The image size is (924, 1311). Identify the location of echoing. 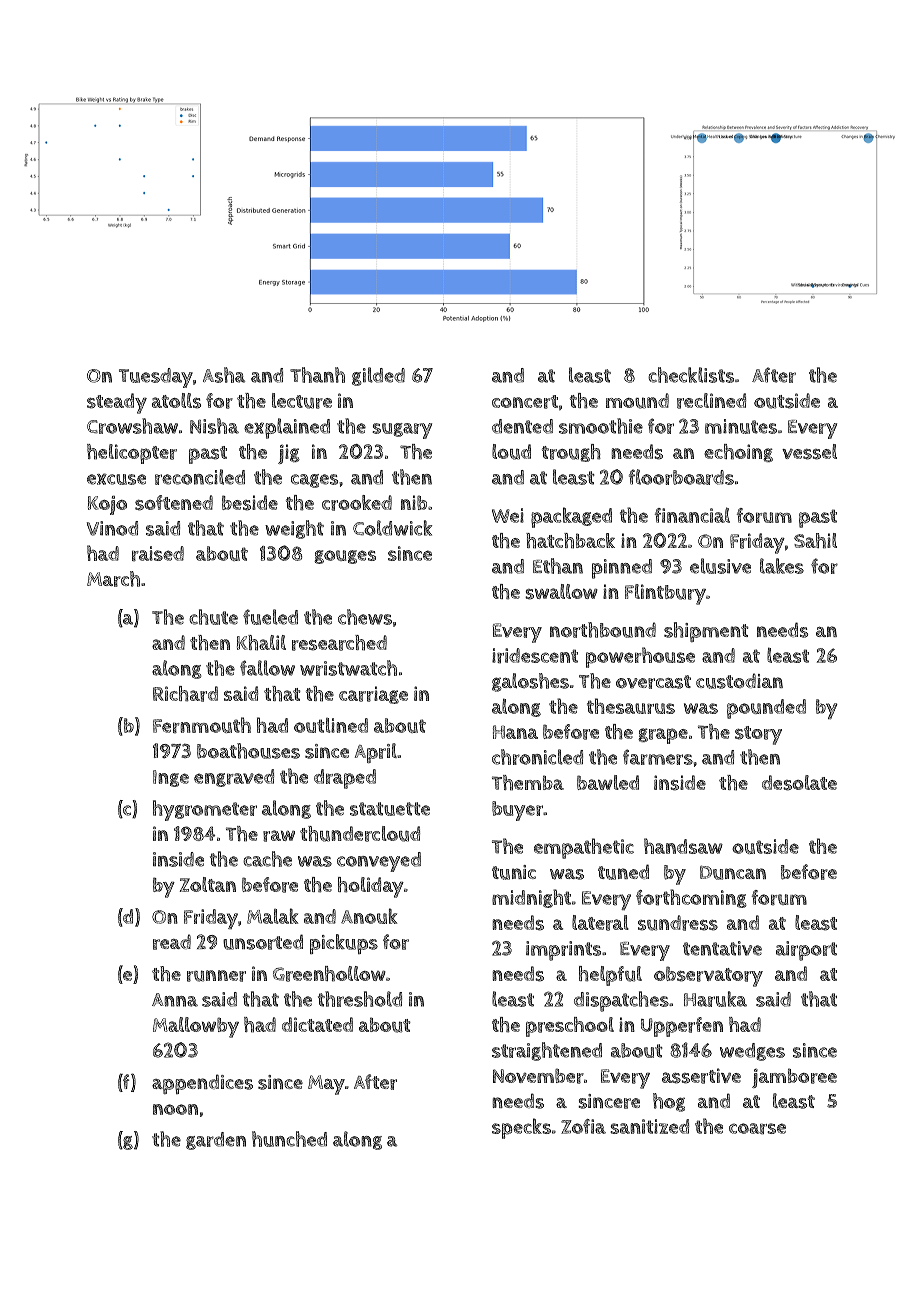
(738, 453).
